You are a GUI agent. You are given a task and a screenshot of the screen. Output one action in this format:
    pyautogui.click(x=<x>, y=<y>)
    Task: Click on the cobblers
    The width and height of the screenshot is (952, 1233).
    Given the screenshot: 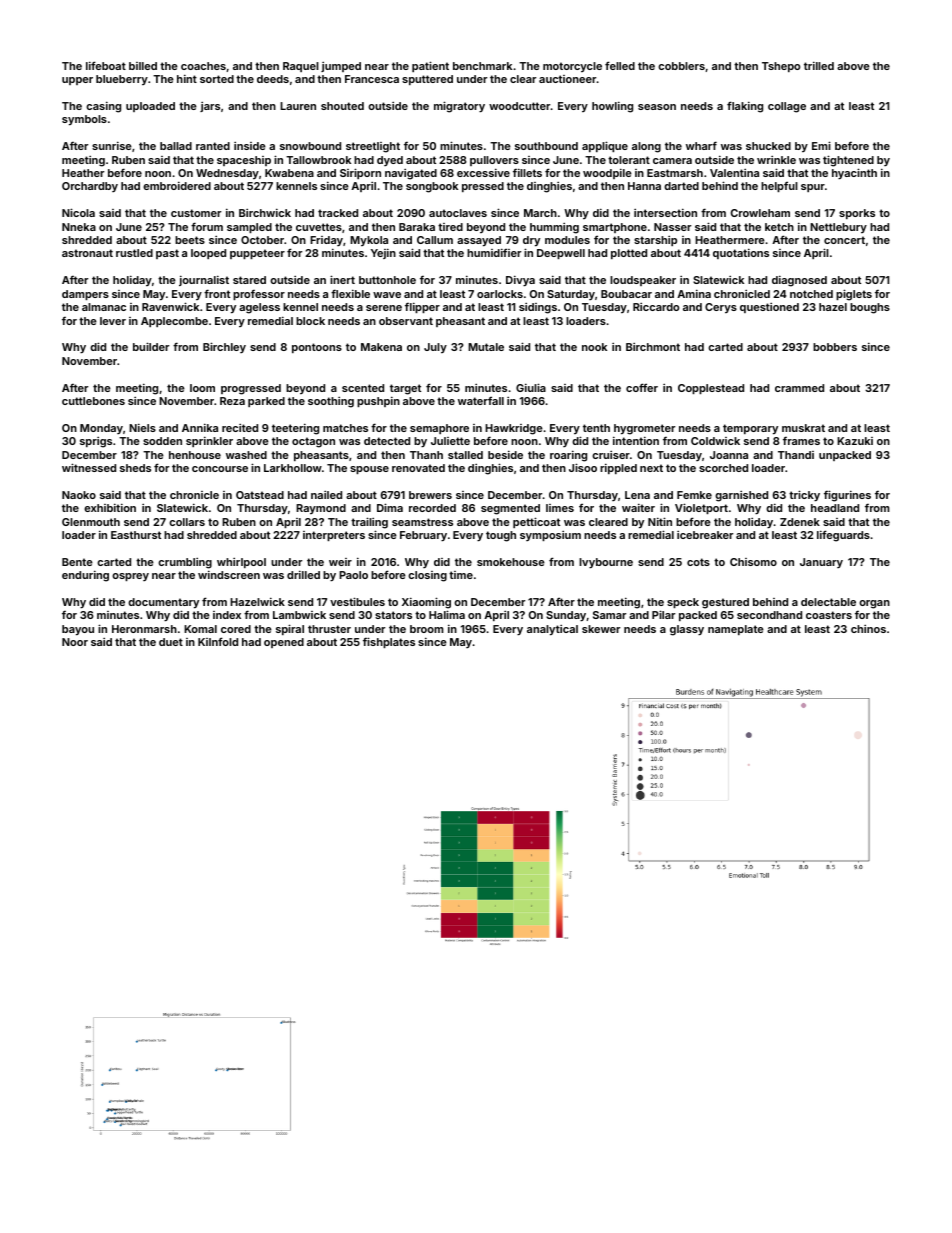 What is the action you would take?
    pyautogui.click(x=681, y=66)
